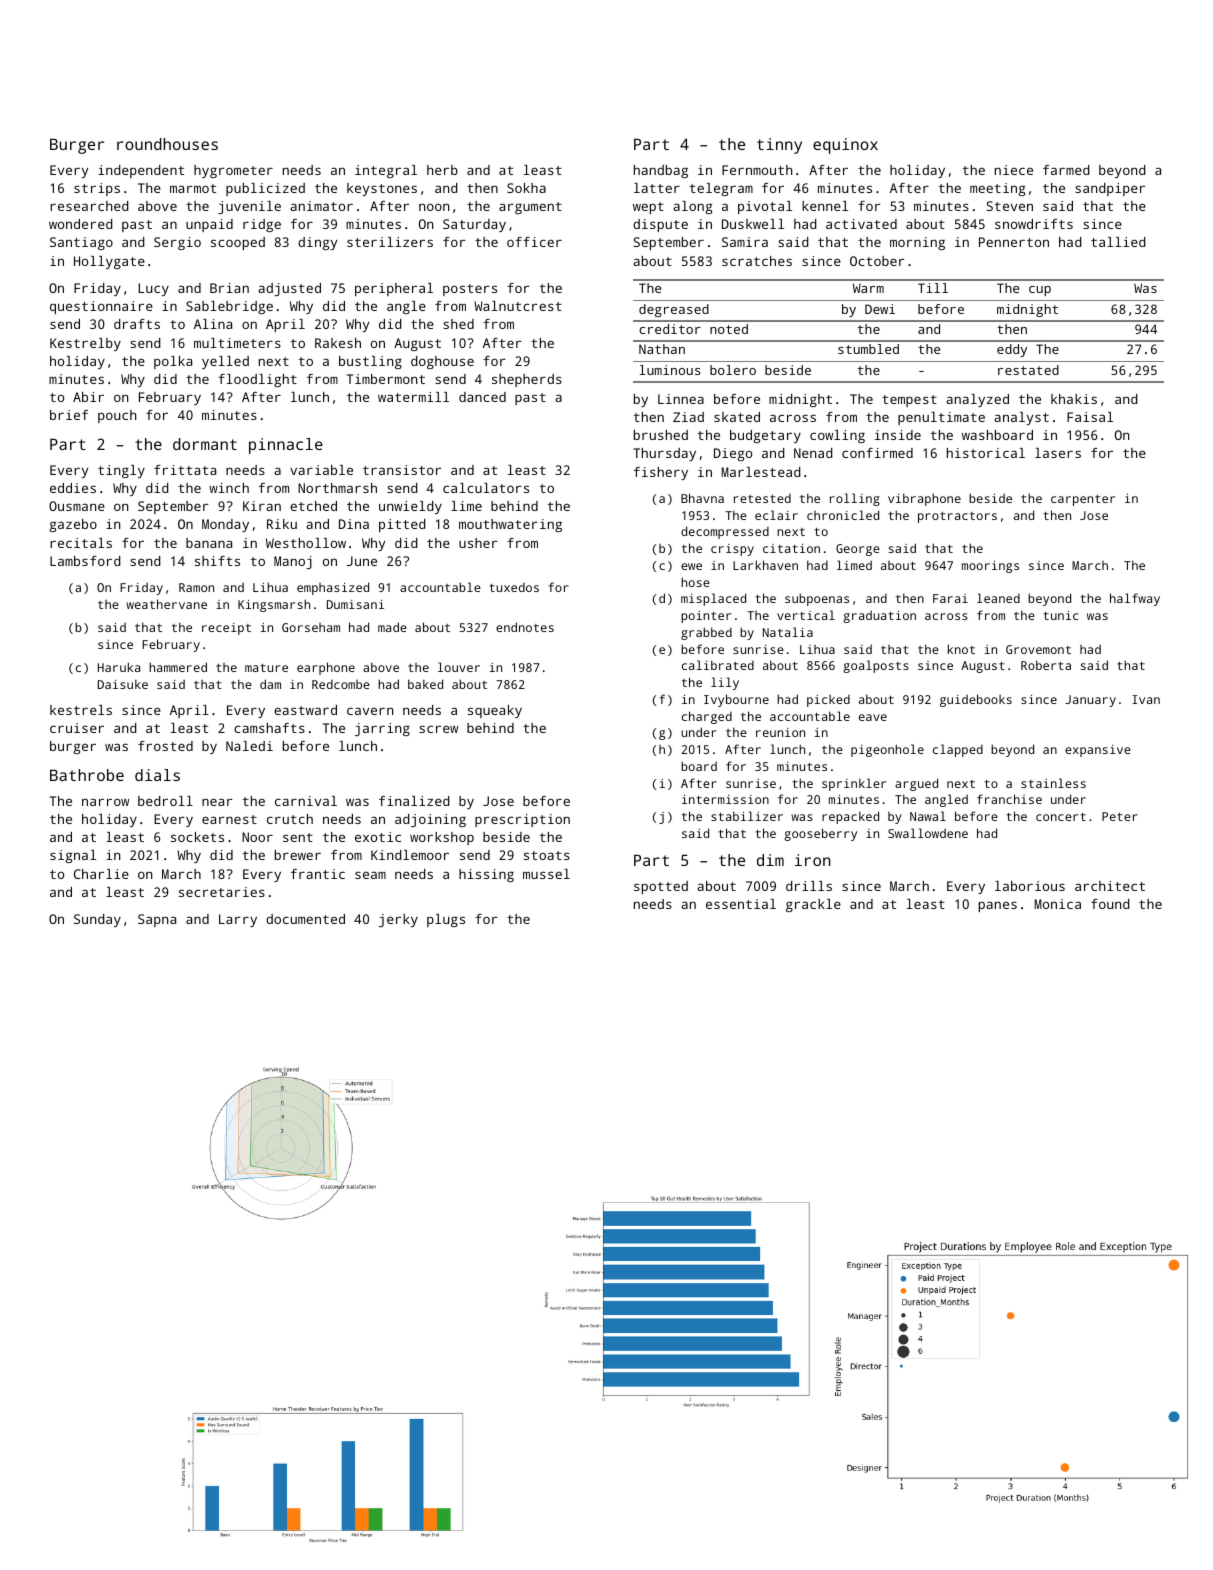 This image has height=1570, width=1213. I want to click on historical, so click(986, 453).
